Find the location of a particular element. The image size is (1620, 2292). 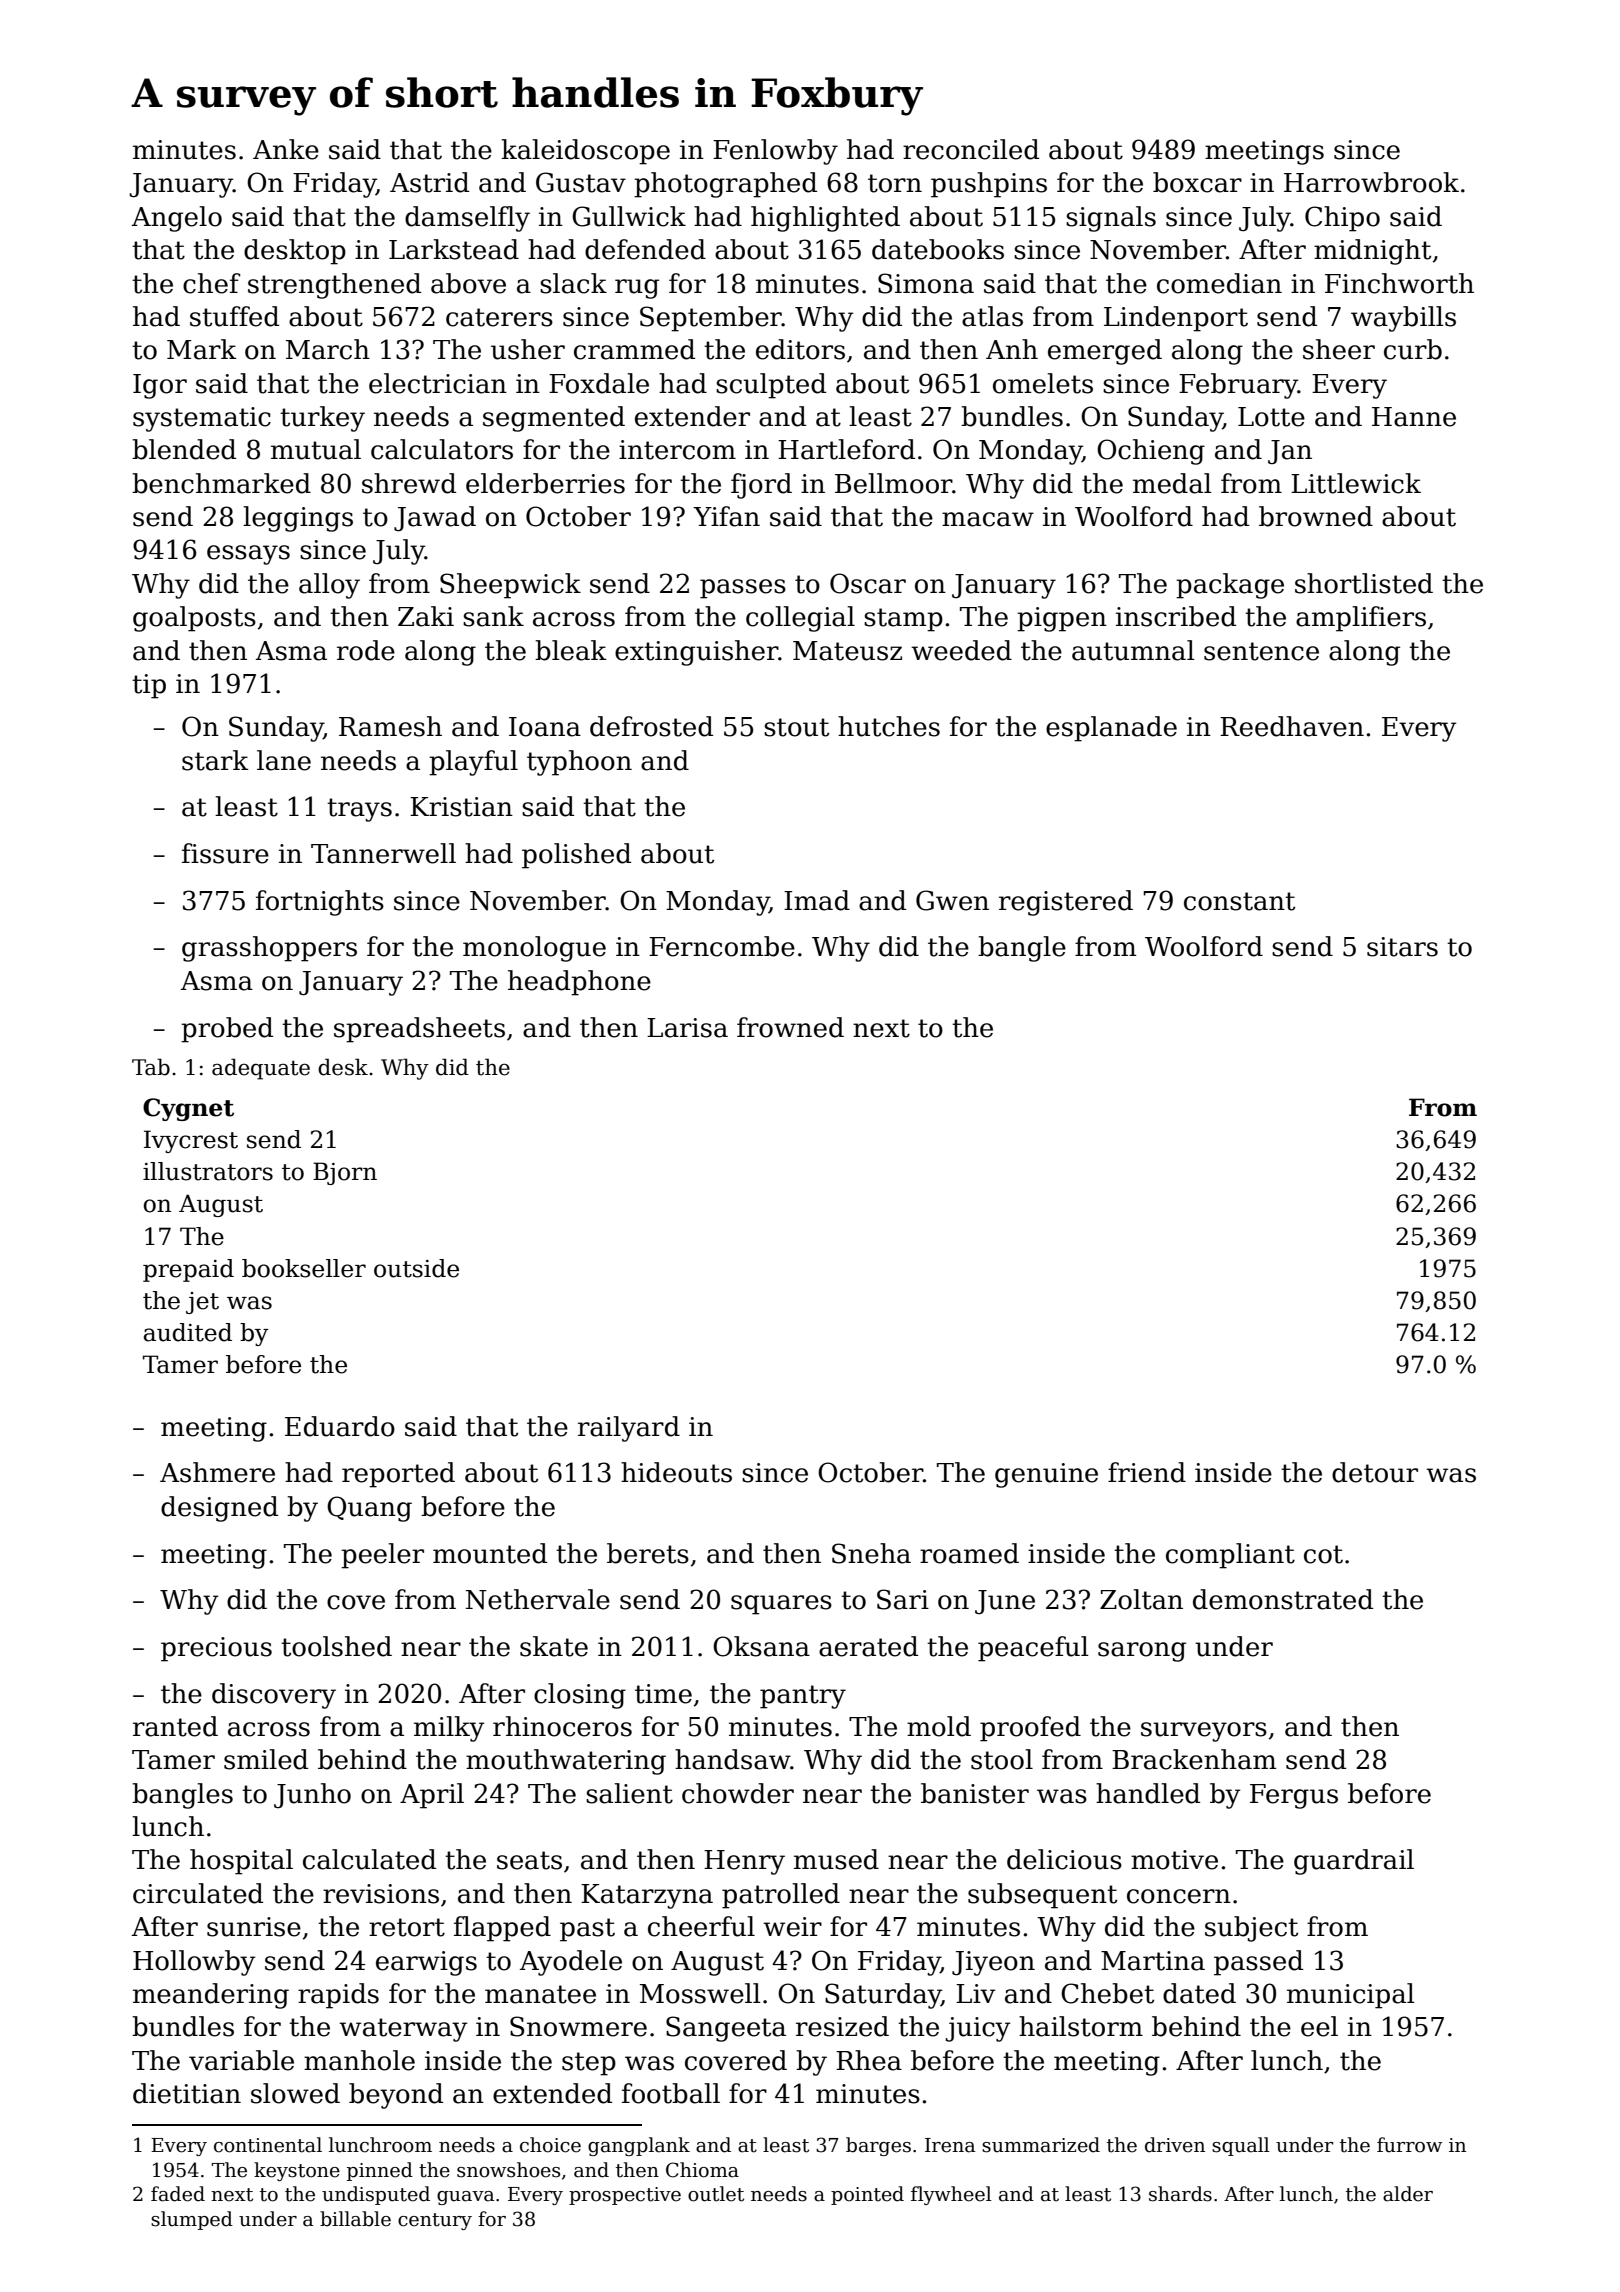

Anke is located at coordinates (286, 149).
